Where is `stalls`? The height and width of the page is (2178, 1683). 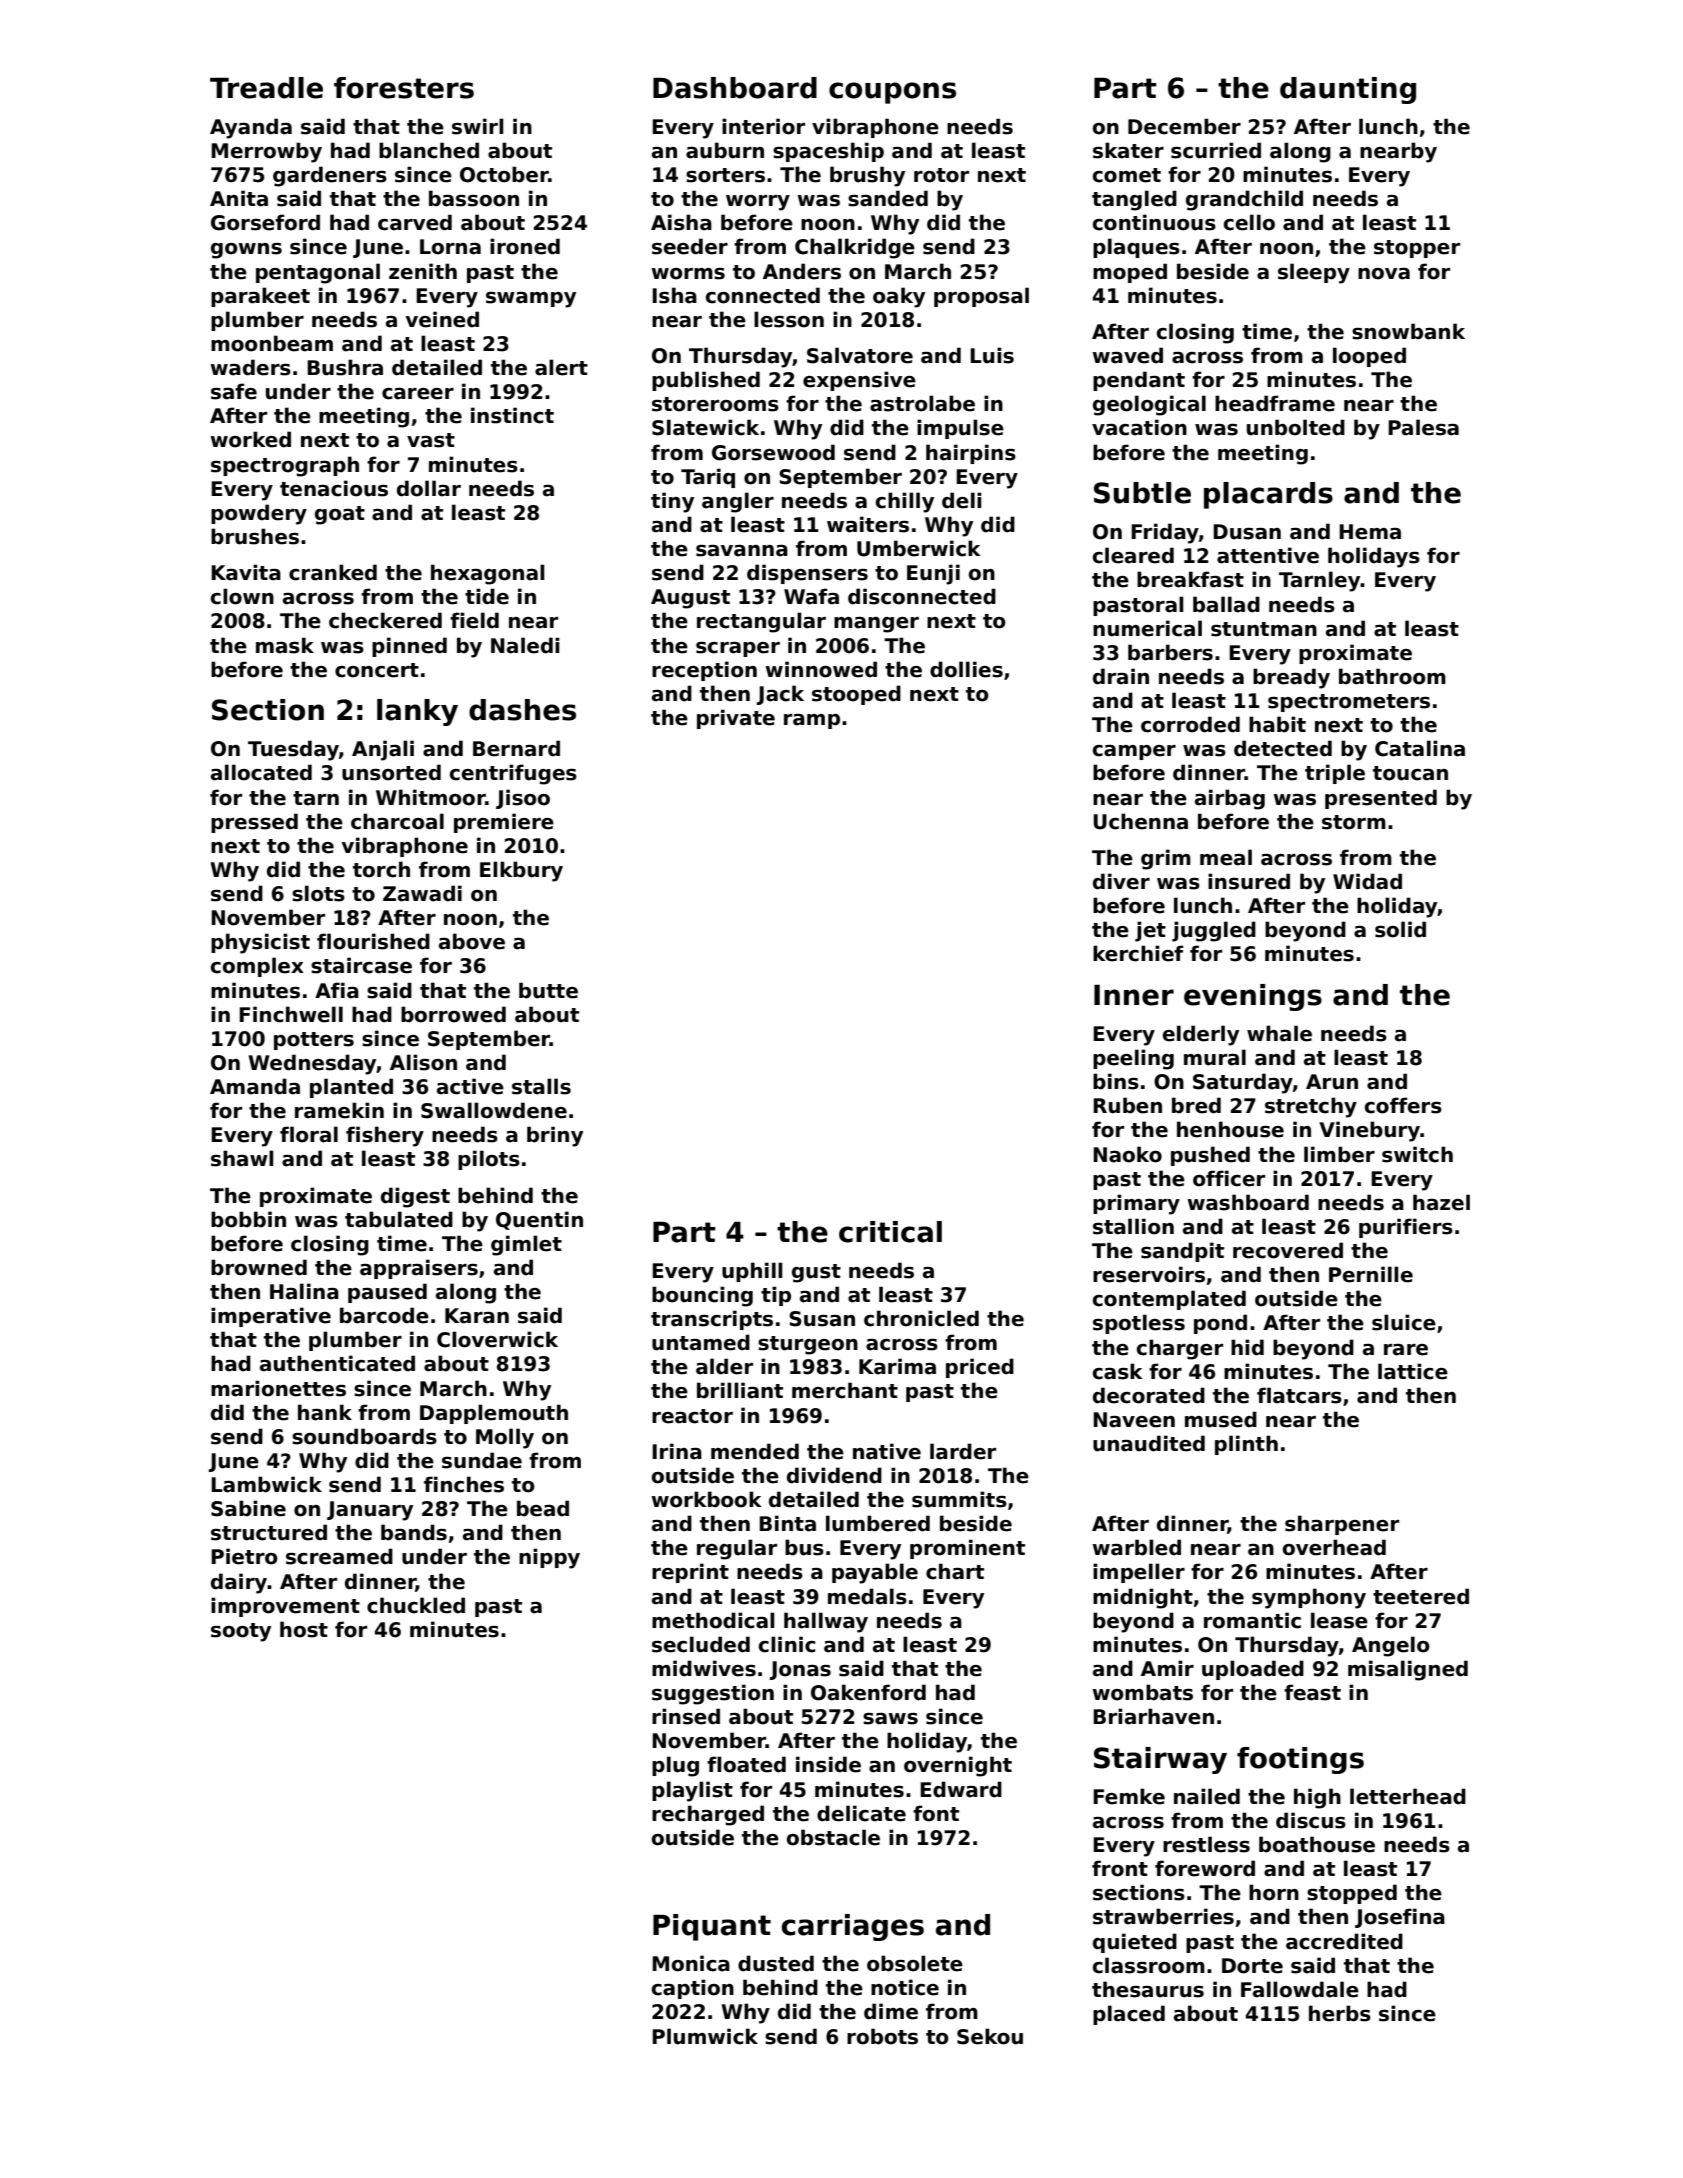
stalls is located at coordinates (541, 1086).
